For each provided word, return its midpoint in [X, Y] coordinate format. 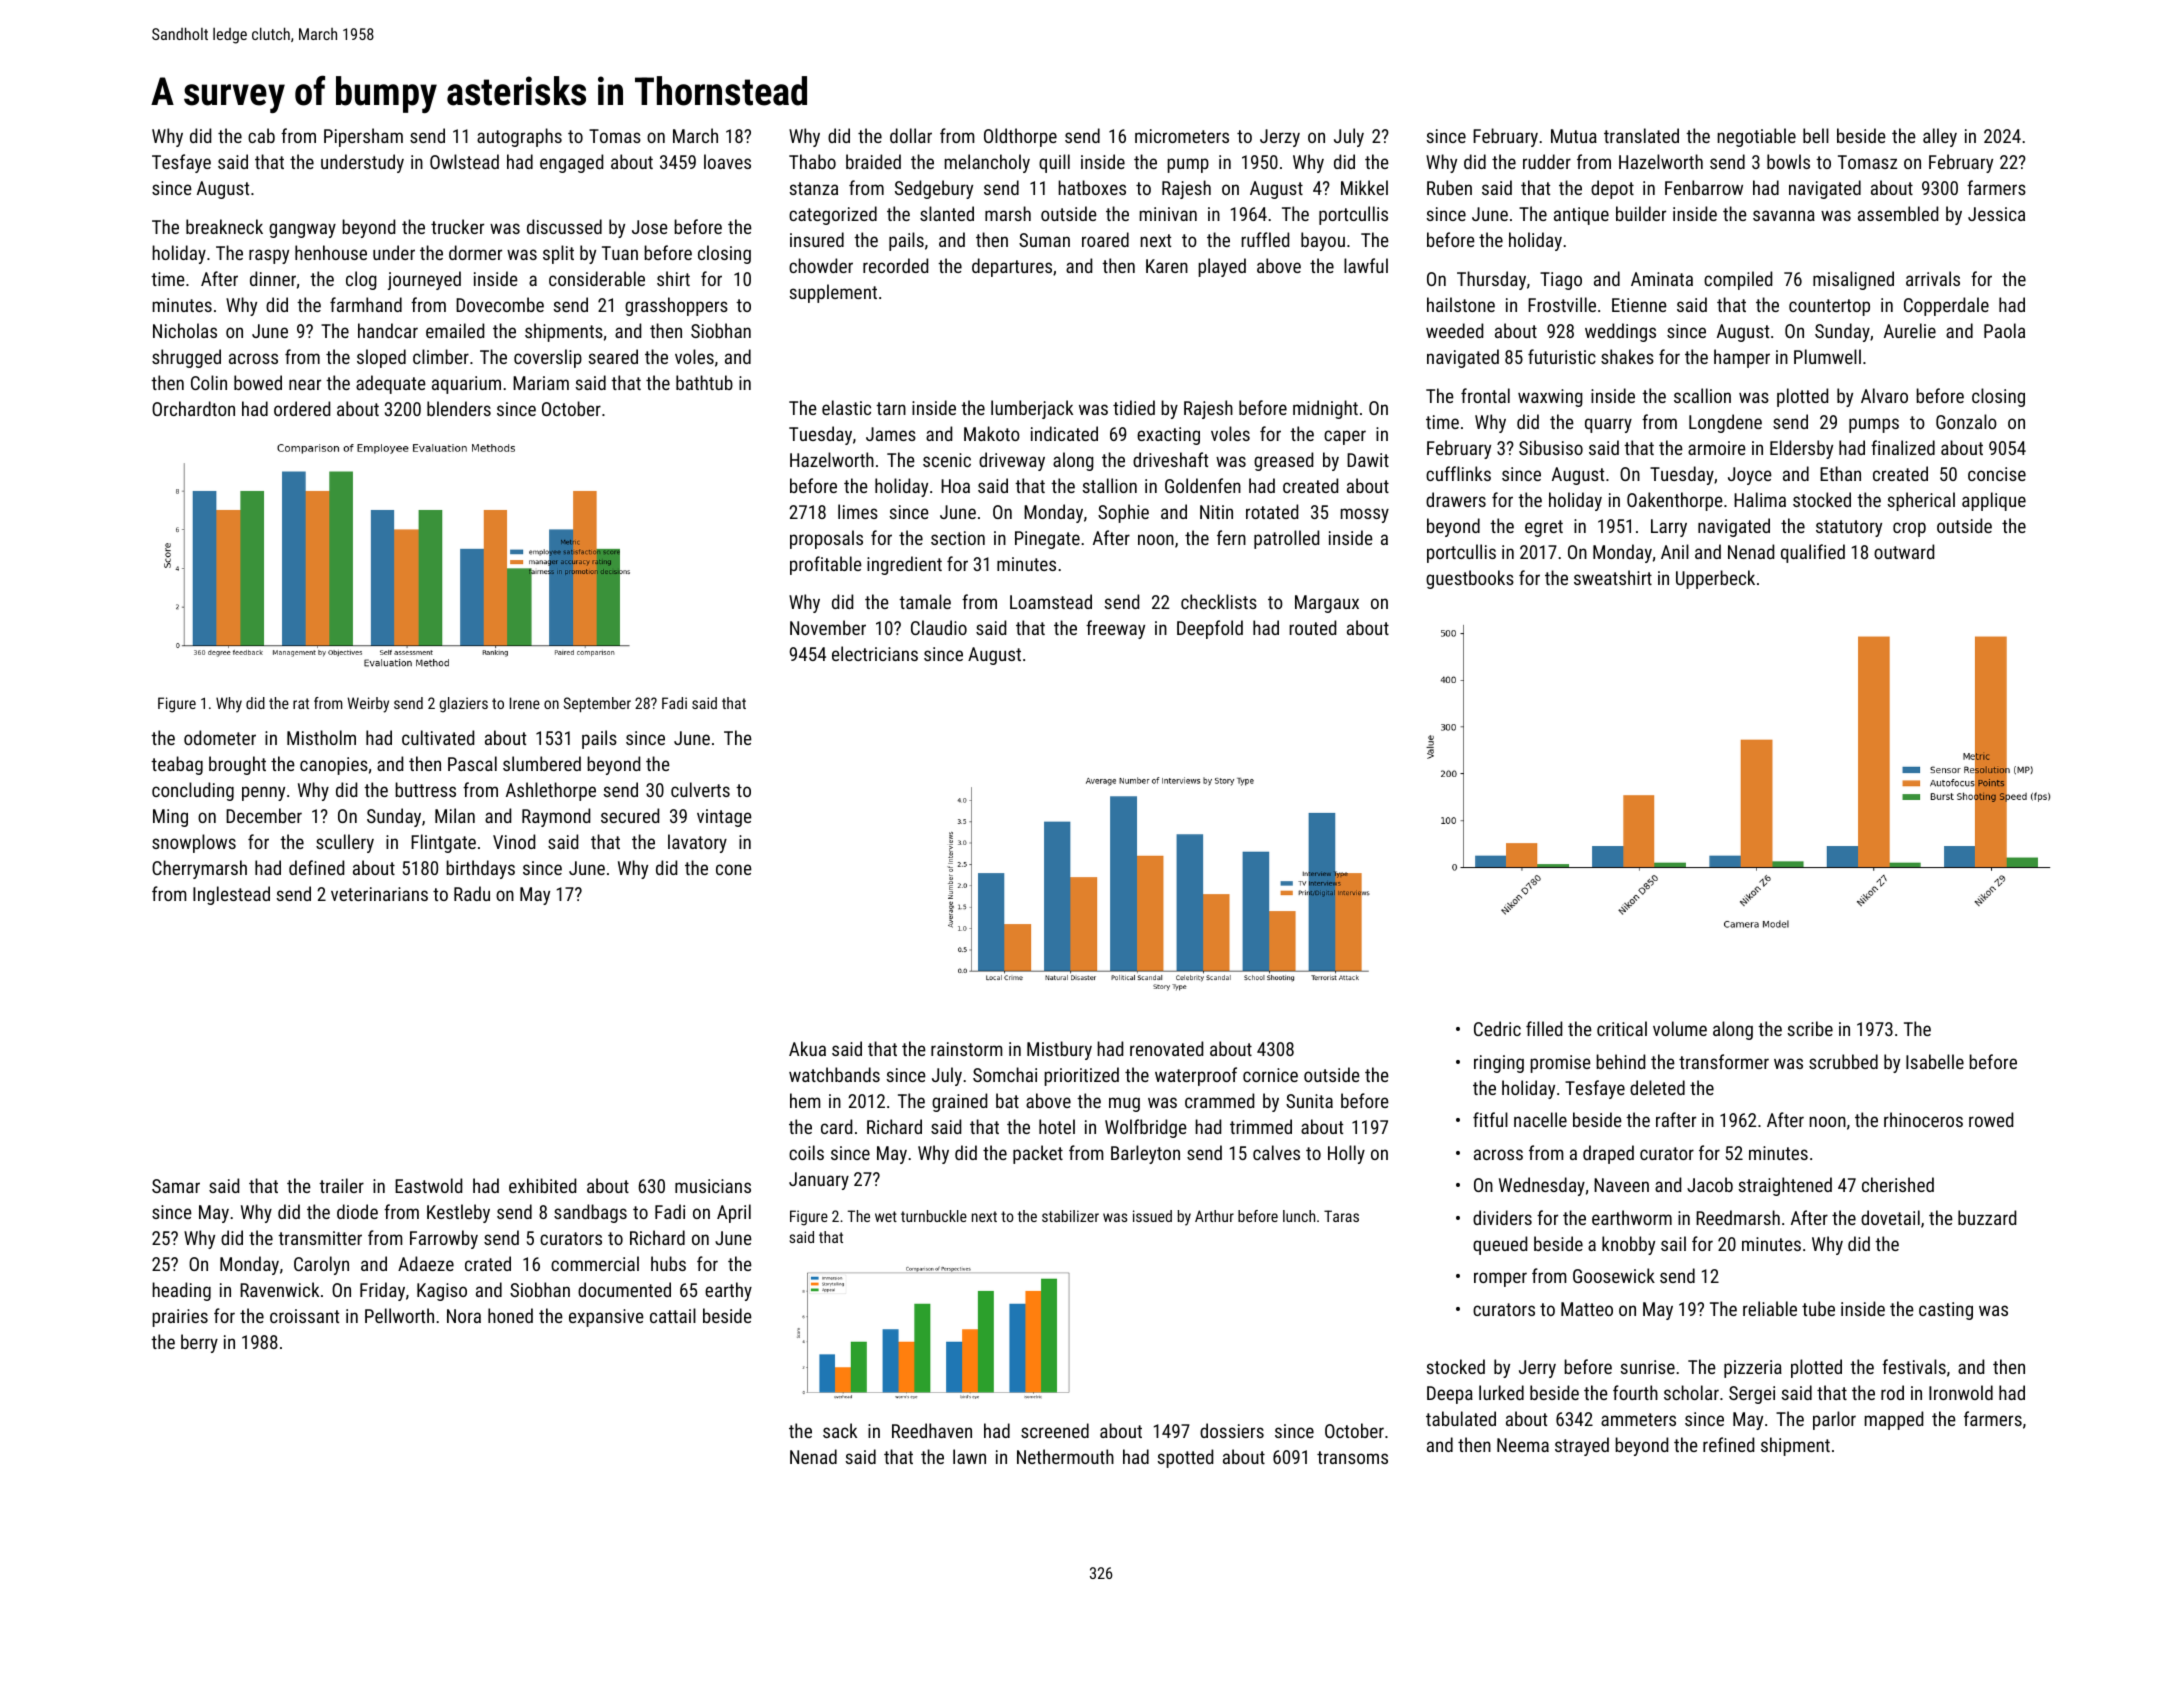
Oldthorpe [1020, 137]
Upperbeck [1715, 579]
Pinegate [1047, 540]
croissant [304, 1316]
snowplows [194, 843]
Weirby [368, 705]
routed [1312, 627]
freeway [1115, 629]
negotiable [1756, 137]
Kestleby [458, 1213]
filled [1544, 1028]
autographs [519, 137]
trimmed [1261, 1126]
